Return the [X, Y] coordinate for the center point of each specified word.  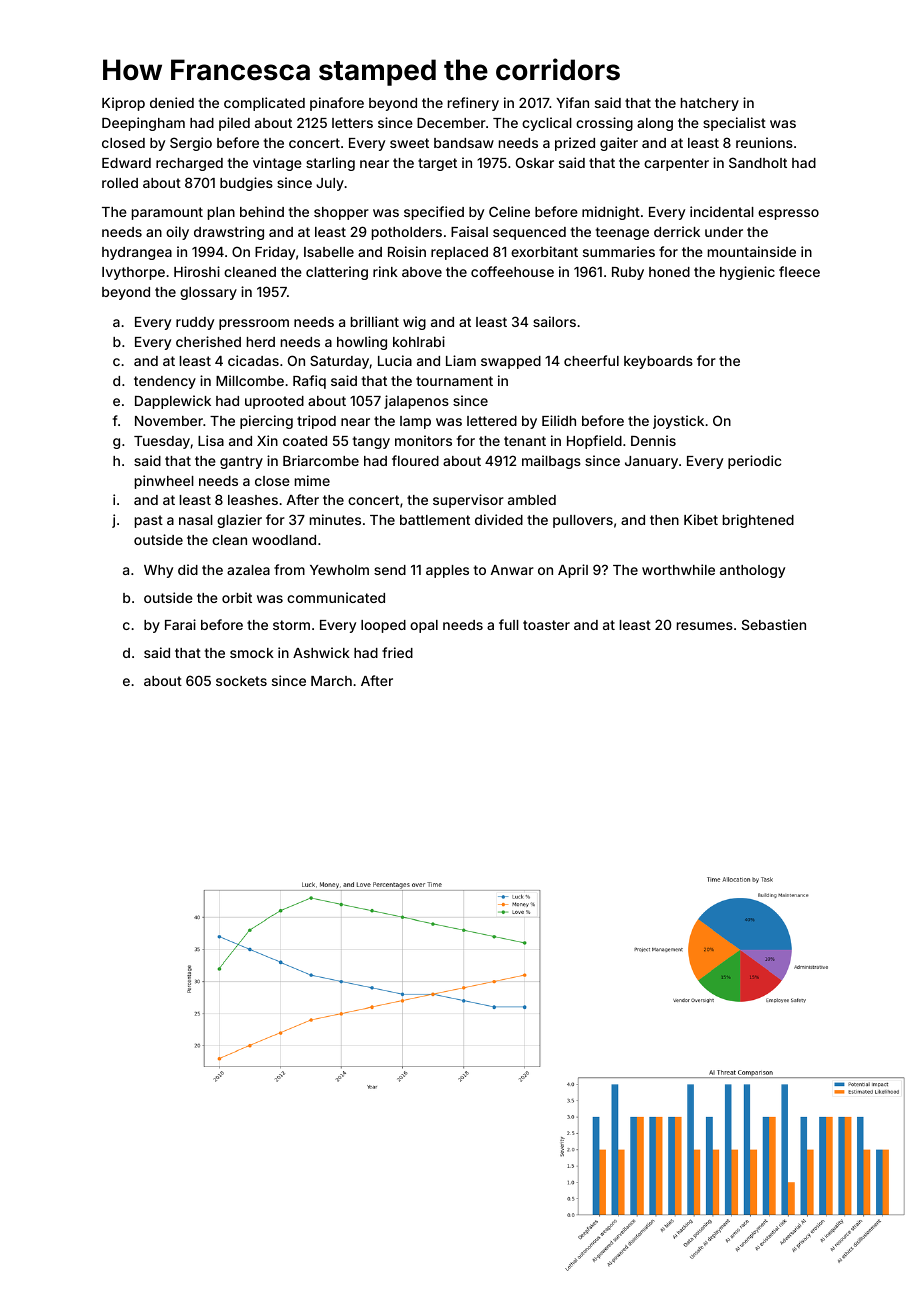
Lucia [395, 360]
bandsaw [464, 143]
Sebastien [774, 624]
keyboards [658, 362]
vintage [277, 164]
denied [172, 102]
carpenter [676, 164]
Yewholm [339, 570]
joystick [678, 422]
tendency [165, 382]
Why [158, 571]
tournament [454, 381]
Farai [180, 624]
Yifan [572, 102]
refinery [473, 104]
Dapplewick [173, 402]
